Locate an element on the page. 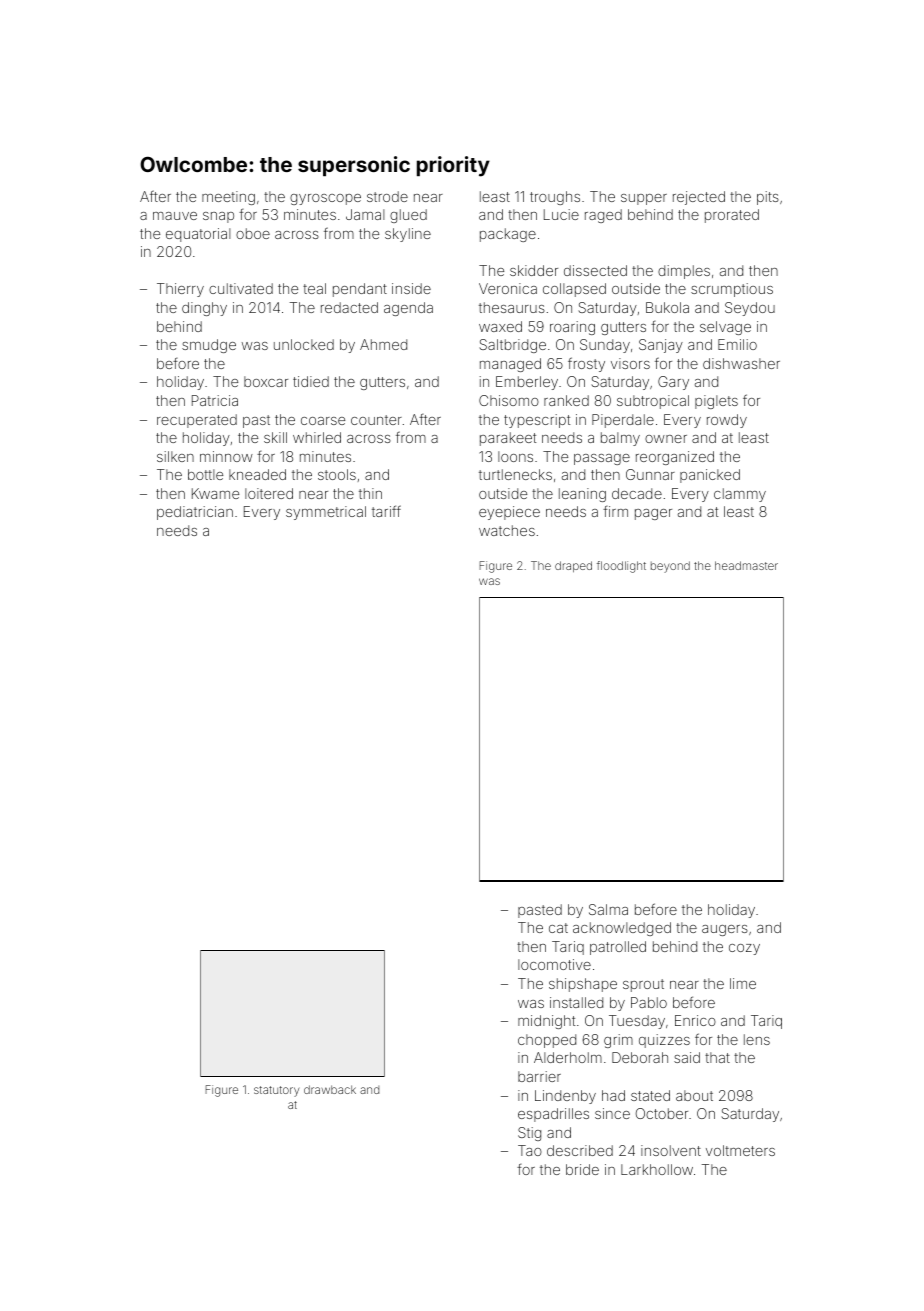  glued is located at coordinates (408, 216).
